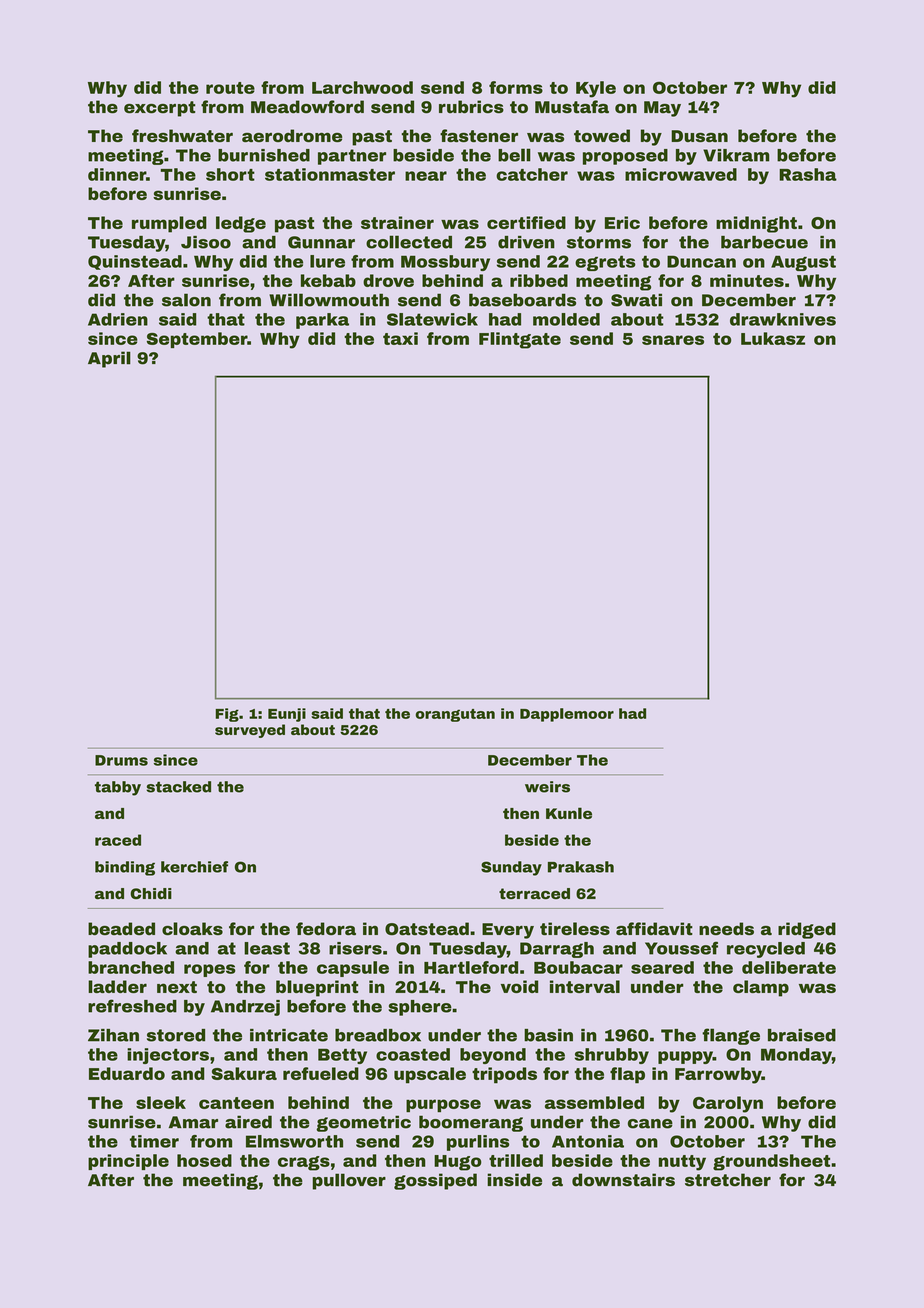 The height and width of the screenshot is (1308, 924). Describe the element at coordinates (230, 88) in the screenshot. I see `route` at that location.
